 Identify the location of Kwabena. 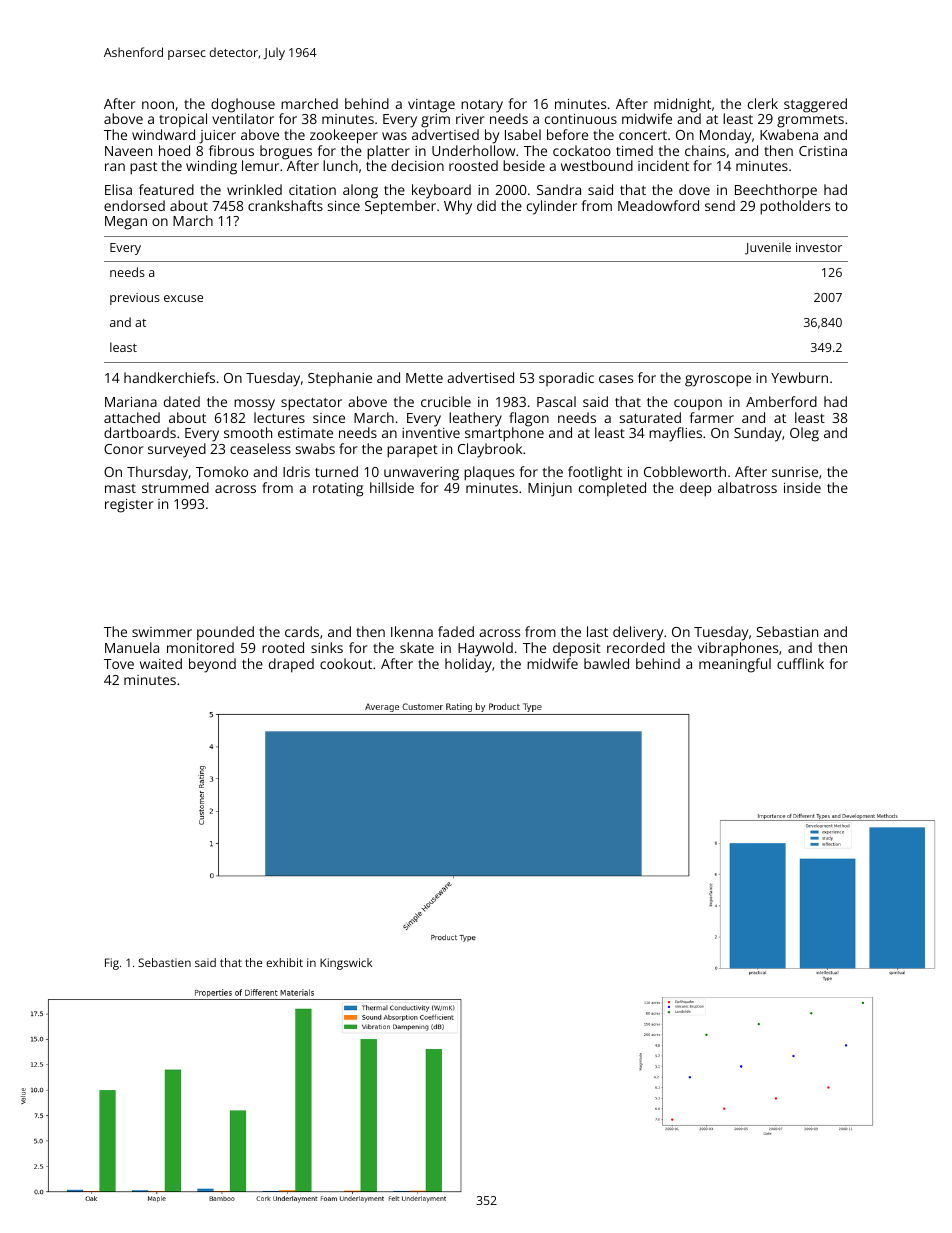
(789, 134).
